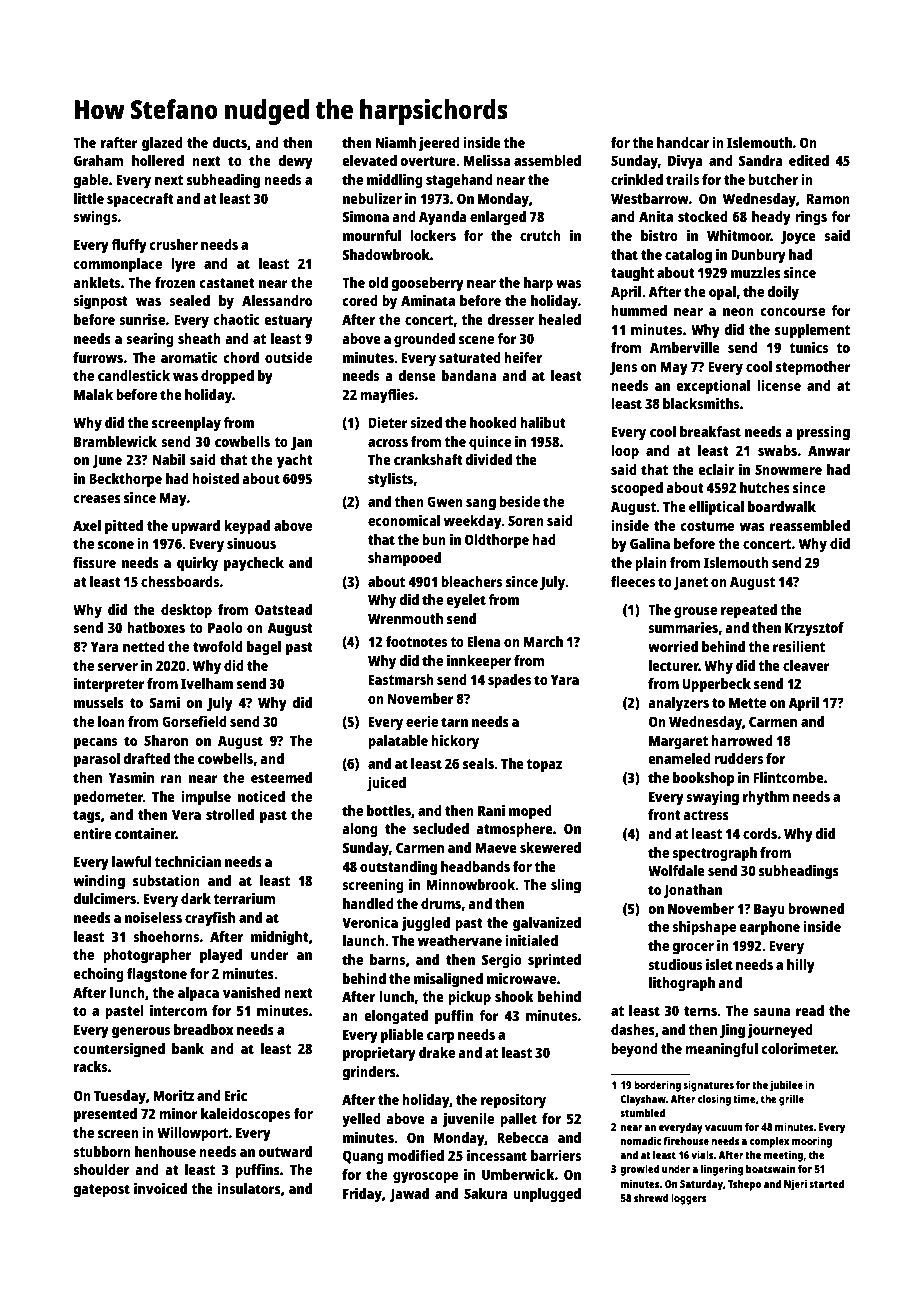  Describe the element at coordinates (409, 1195) in the screenshot. I see `Jawad` at that location.
